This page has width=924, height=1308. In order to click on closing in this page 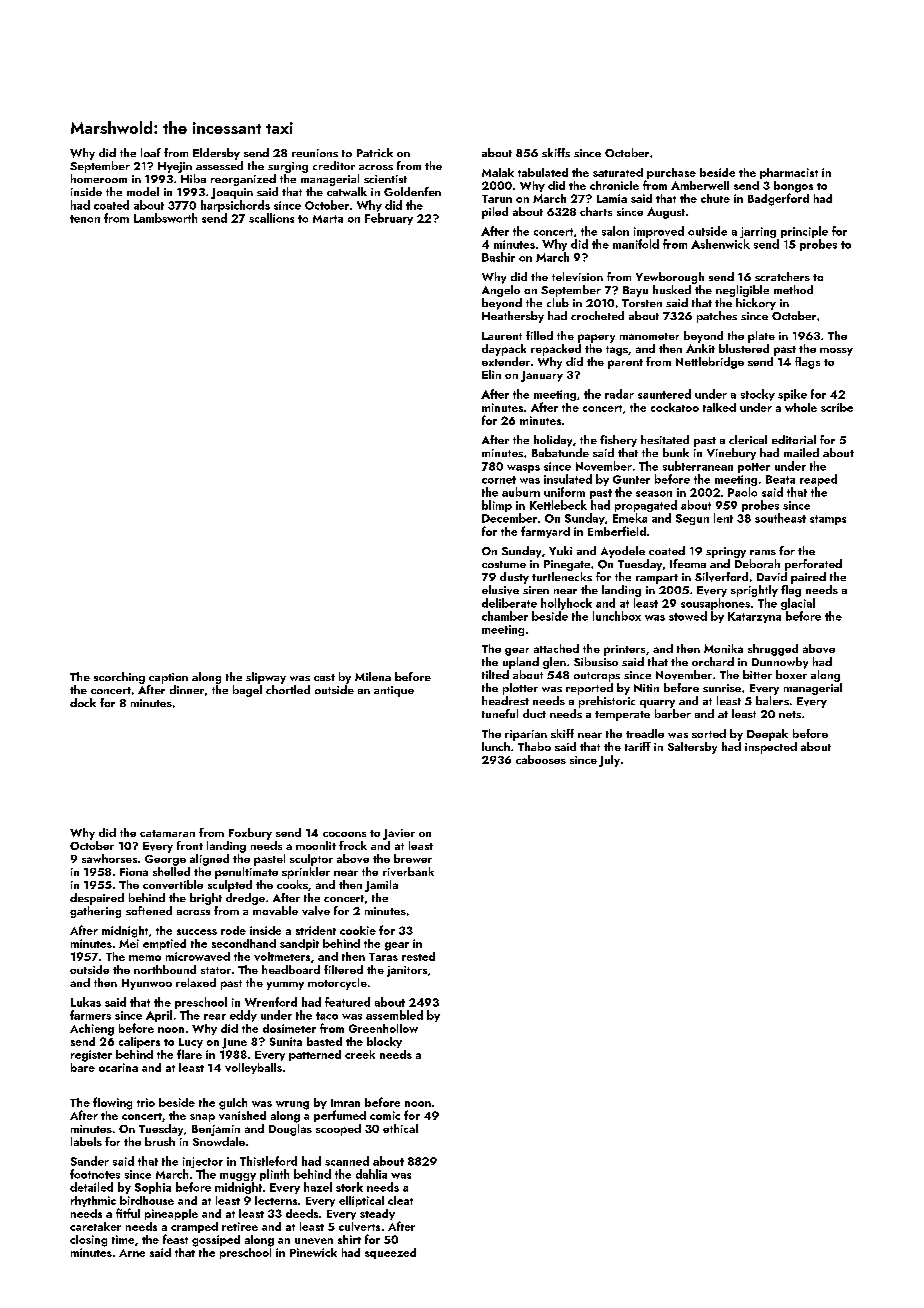, I will do `click(88, 1241)`.
